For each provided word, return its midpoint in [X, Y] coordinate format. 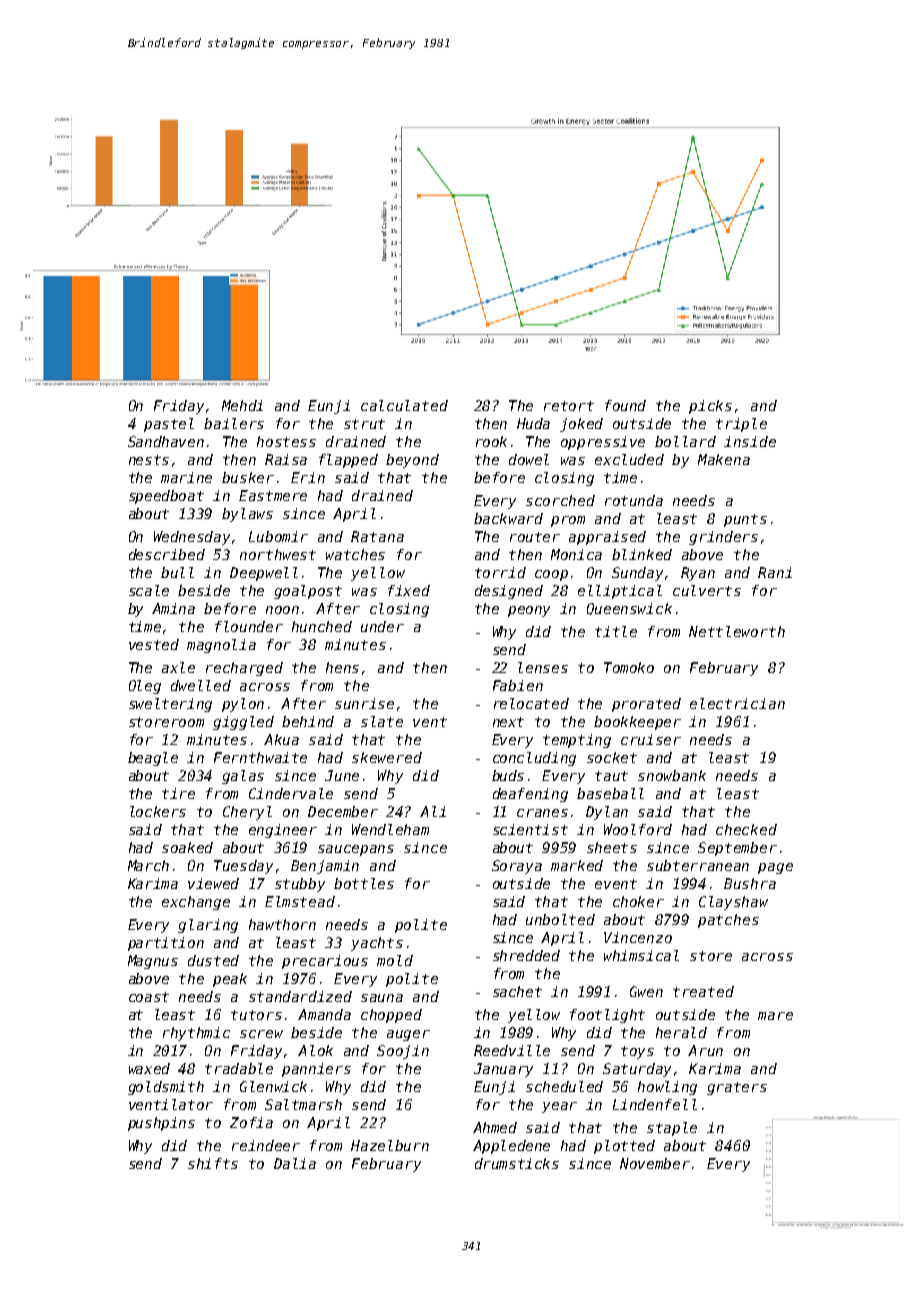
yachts [377, 944]
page [775, 868]
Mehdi [242, 405]
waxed [149, 1068]
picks [710, 407]
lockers [158, 811]
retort [569, 406]
